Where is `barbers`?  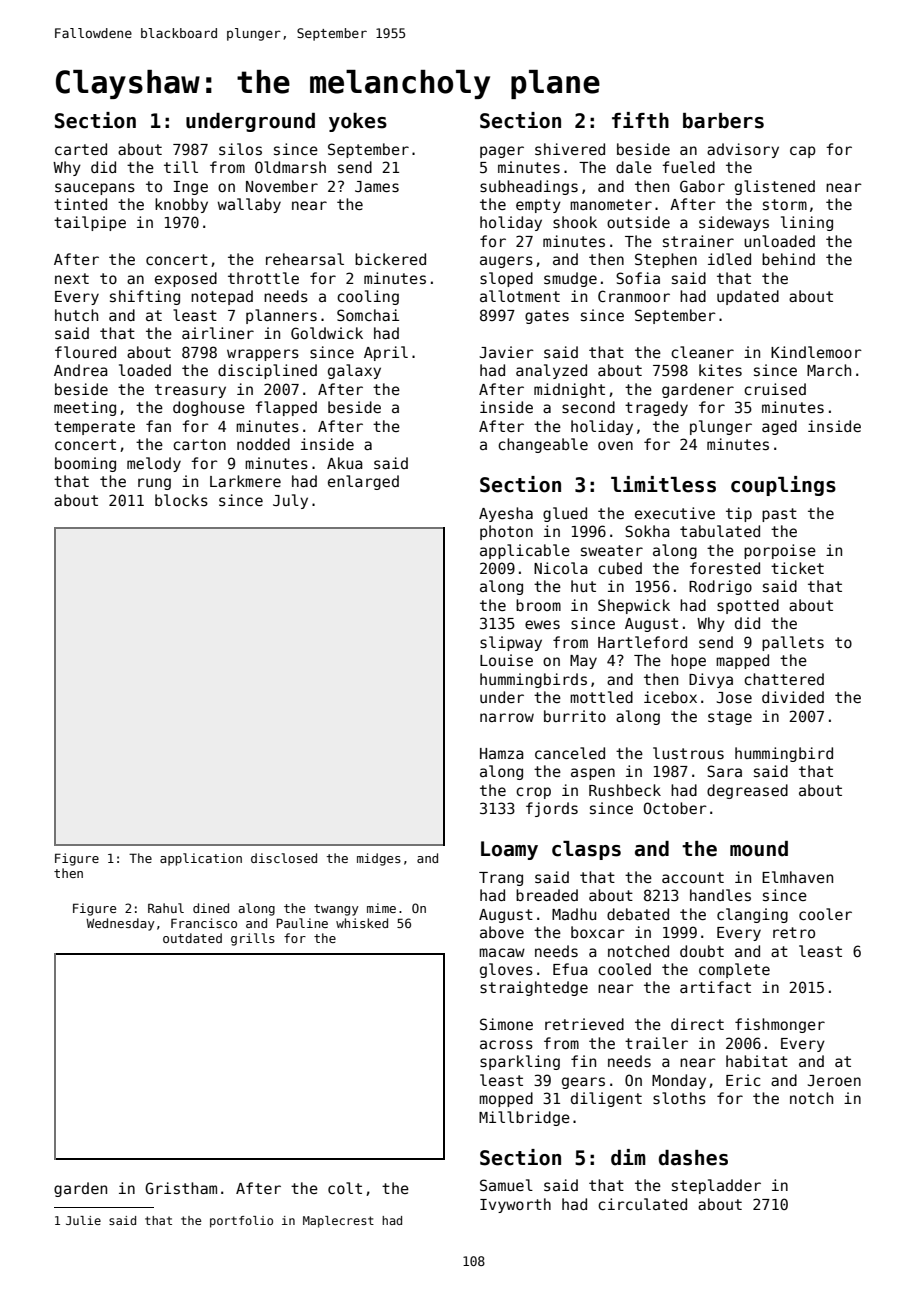
barbers is located at coordinates (723, 121).
